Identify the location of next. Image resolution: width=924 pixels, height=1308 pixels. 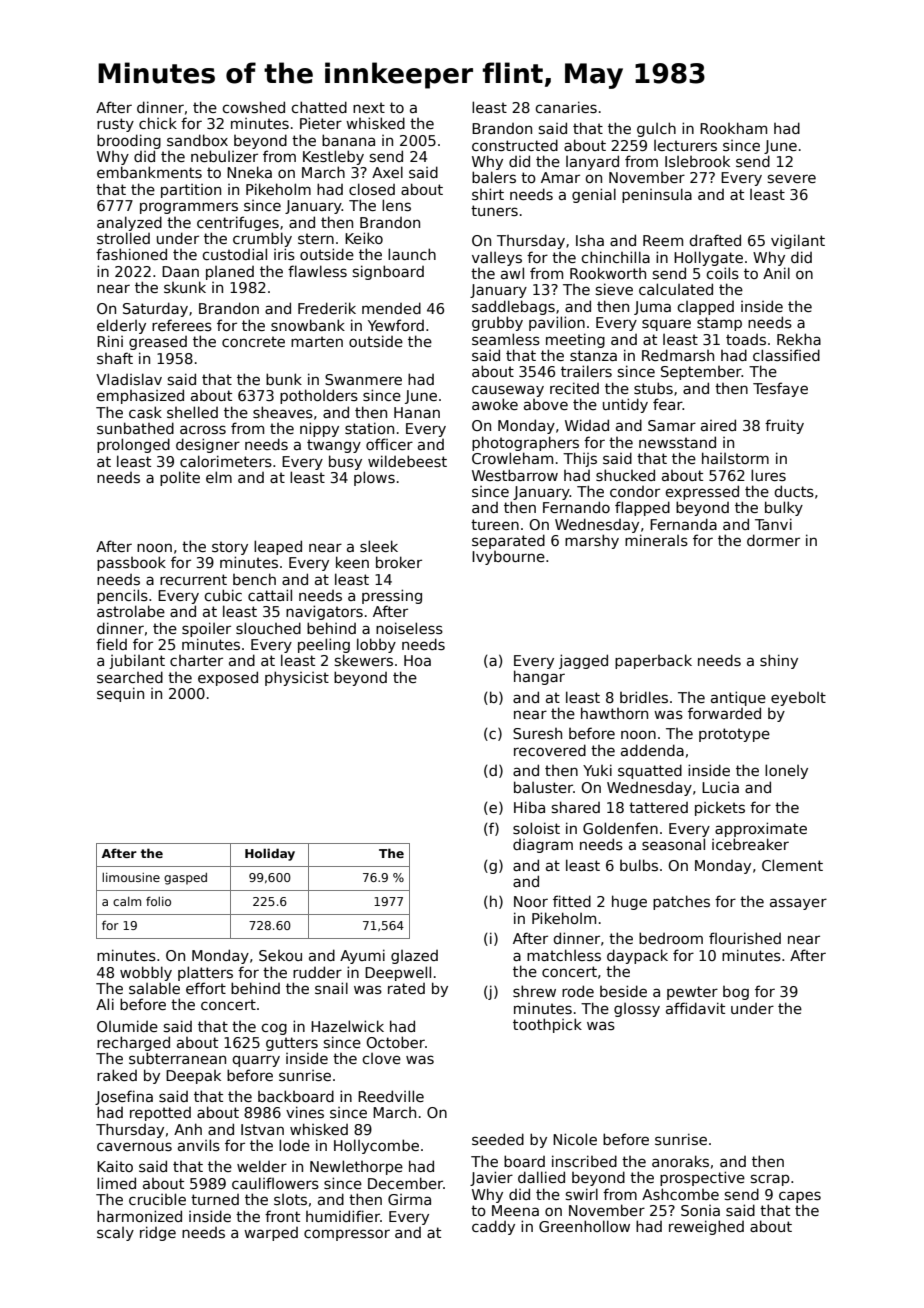
(369, 107).
